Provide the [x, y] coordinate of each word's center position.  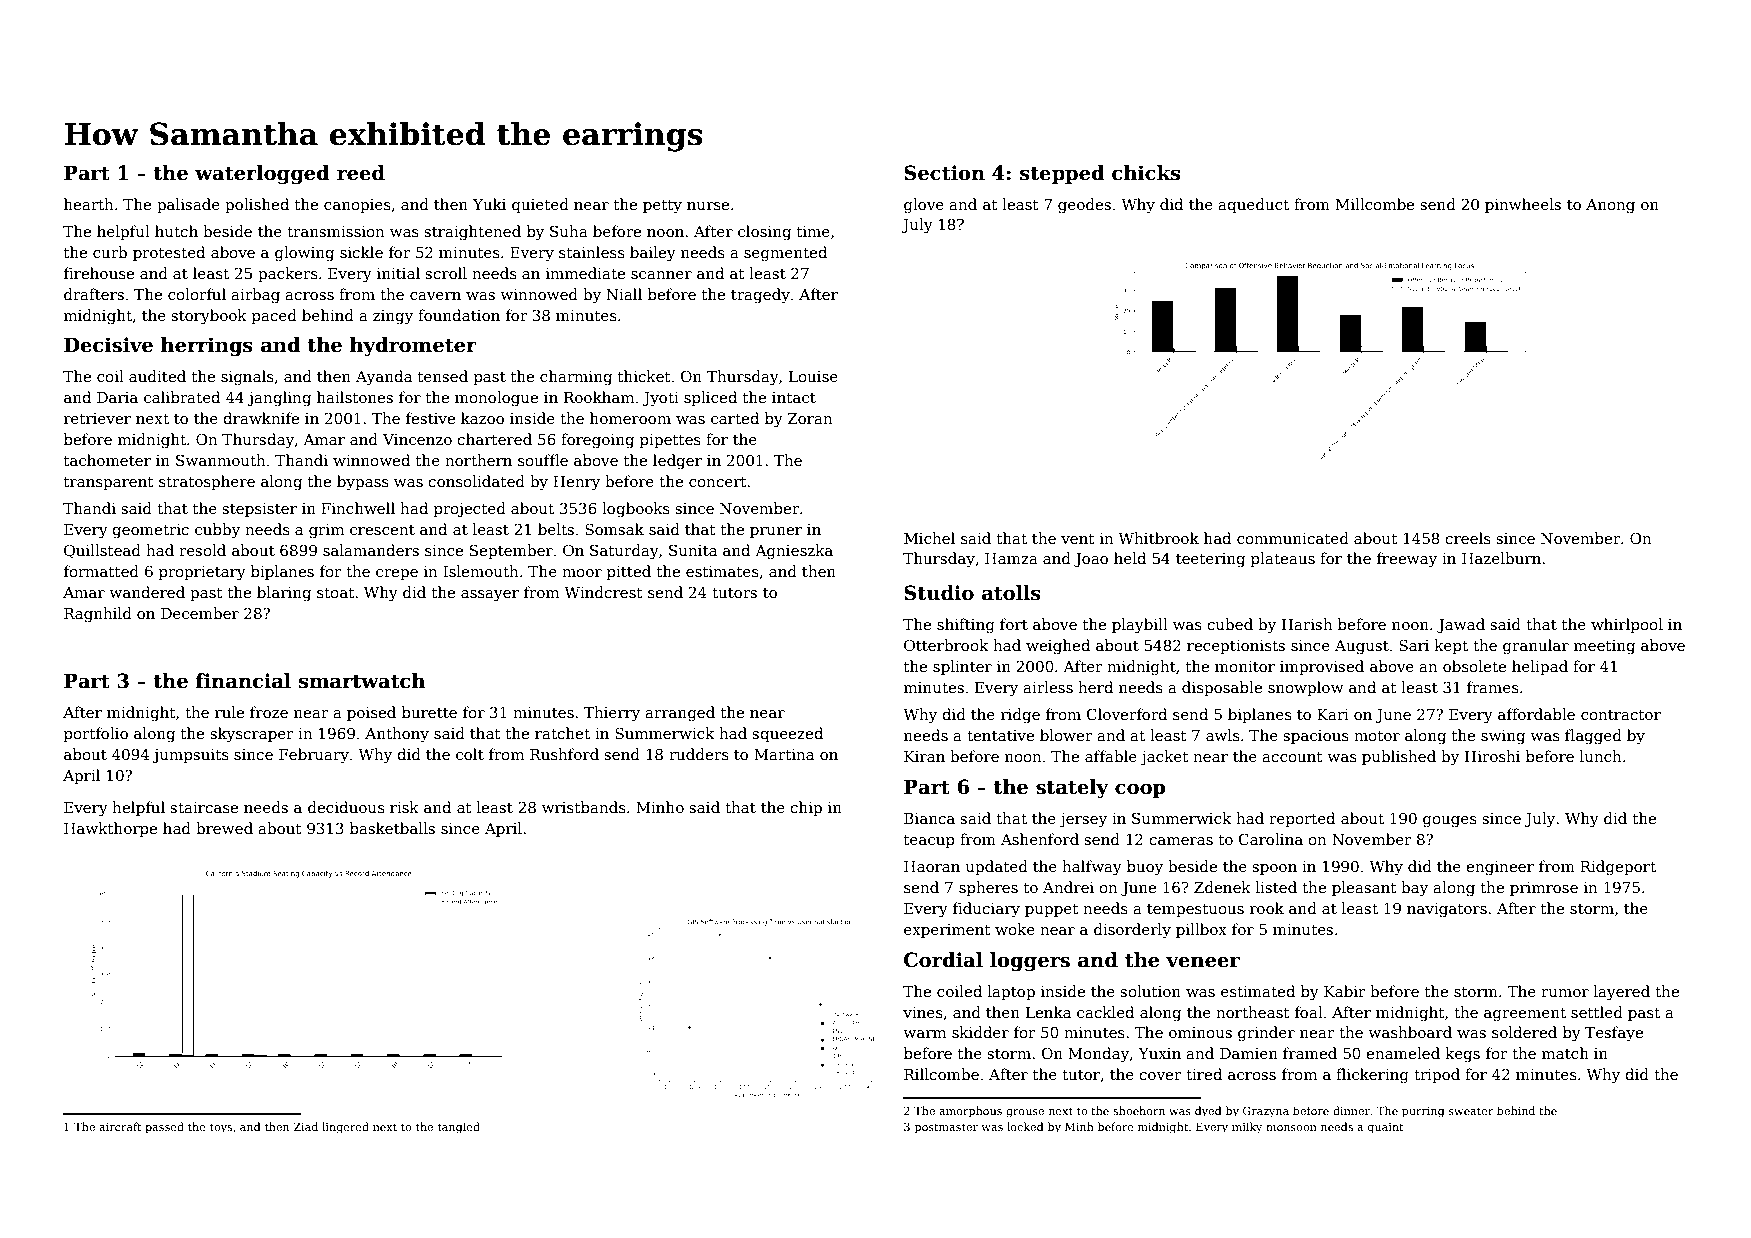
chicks [1146, 173]
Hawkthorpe [110, 829]
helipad [1540, 667]
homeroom [630, 418]
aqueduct [1253, 205]
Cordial [943, 960]
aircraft [120, 1126]
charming [576, 378]
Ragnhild [98, 615]
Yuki [489, 204]
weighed [1058, 647]
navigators [1447, 910]
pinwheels [1523, 205]
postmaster [946, 1128]
